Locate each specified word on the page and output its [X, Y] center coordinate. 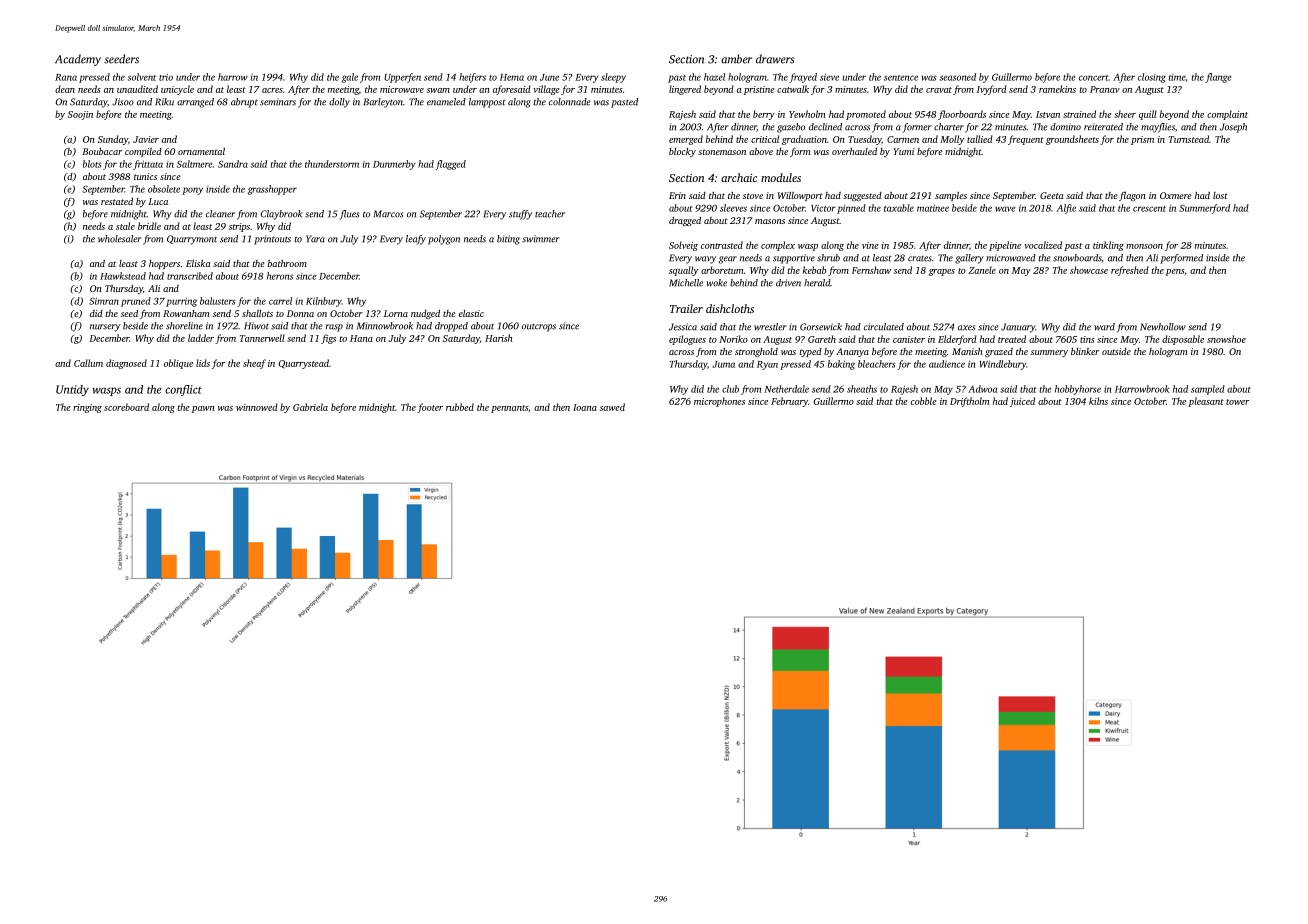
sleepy [613, 78]
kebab [814, 270]
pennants [509, 409]
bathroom [287, 263]
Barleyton [383, 103]
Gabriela [310, 407]
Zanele [982, 270]
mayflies [1158, 128]
